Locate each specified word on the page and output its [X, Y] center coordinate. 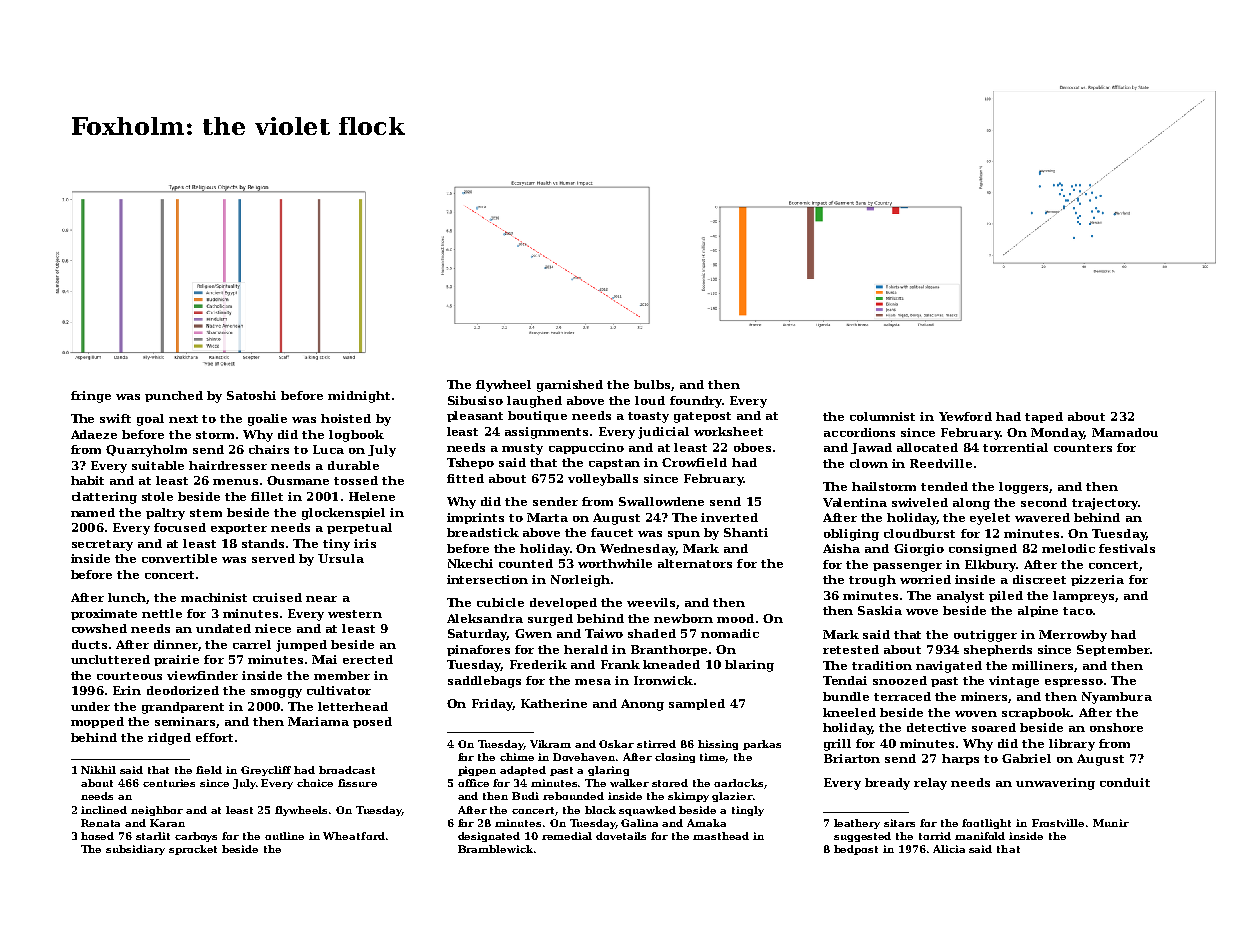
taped [1044, 417]
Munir [1111, 823]
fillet [267, 496]
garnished [570, 386]
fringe [91, 397]
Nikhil [98, 770]
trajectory [1105, 504]
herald [586, 649]
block [600, 810]
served [273, 558]
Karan [167, 823]
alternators [695, 563]
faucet [612, 532]
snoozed [900, 680]
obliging [851, 535]
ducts [89, 644]
